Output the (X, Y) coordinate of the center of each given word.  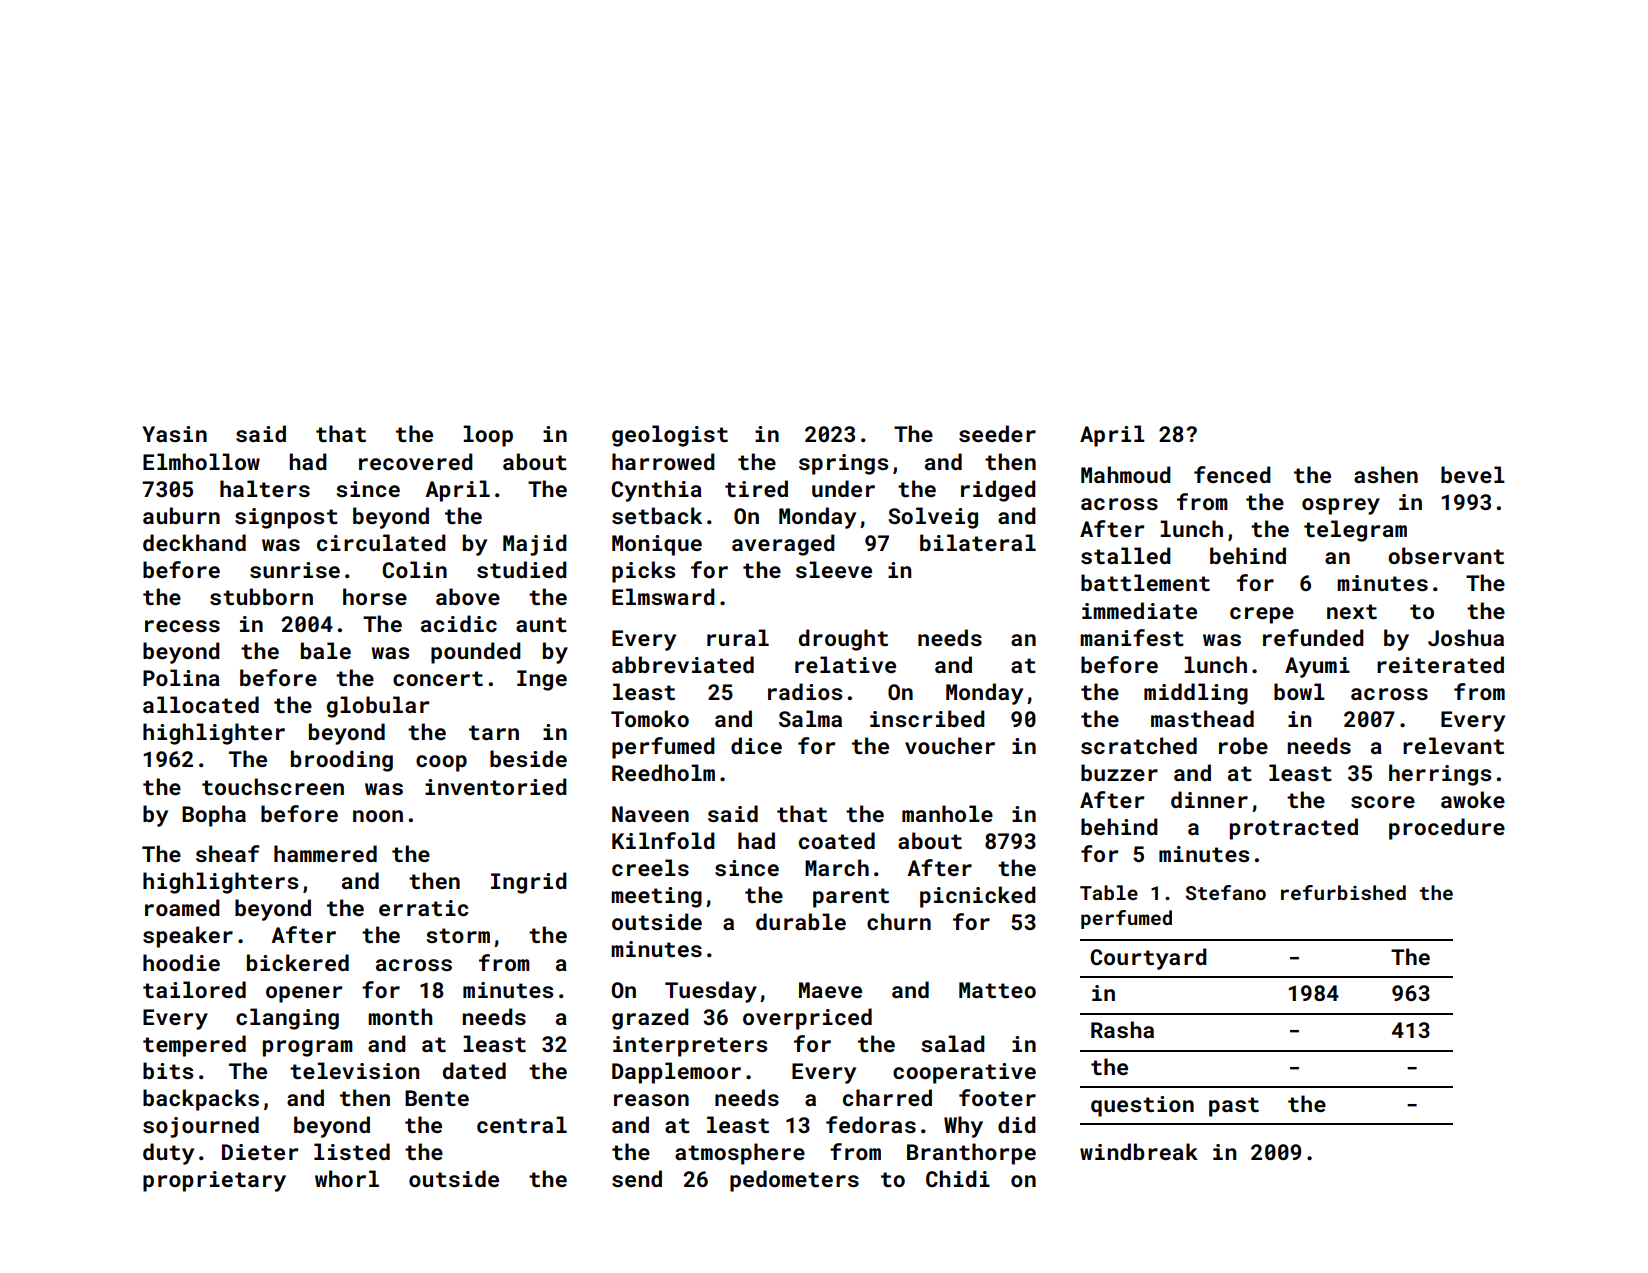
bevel (1473, 474)
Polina (181, 677)
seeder (997, 433)
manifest (1132, 637)
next (1352, 611)
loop (488, 436)
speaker (188, 937)
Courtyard (1149, 959)
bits (168, 1070)
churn (899, 921)
